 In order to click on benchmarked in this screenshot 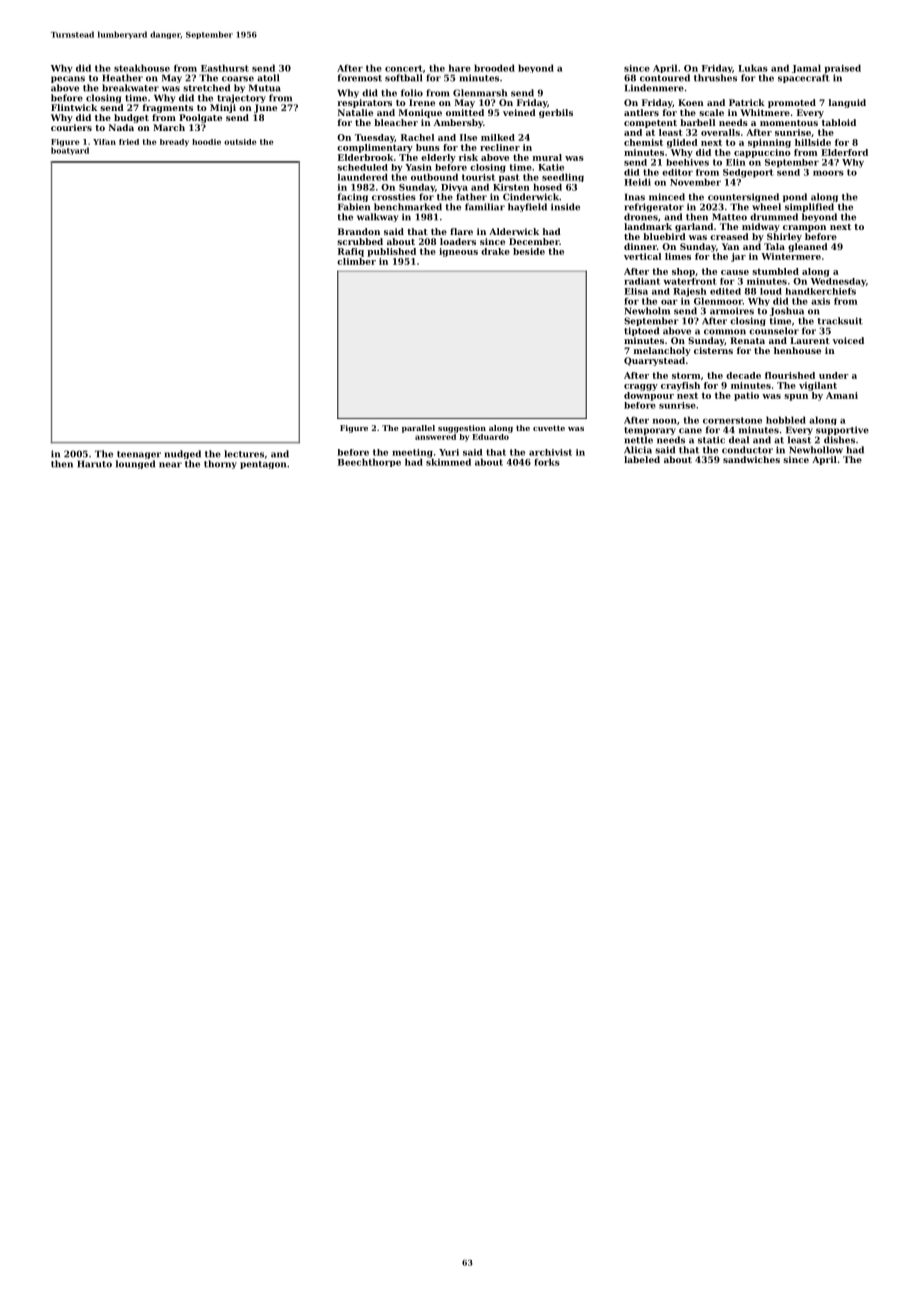, I will do `click(408, 207)`.
